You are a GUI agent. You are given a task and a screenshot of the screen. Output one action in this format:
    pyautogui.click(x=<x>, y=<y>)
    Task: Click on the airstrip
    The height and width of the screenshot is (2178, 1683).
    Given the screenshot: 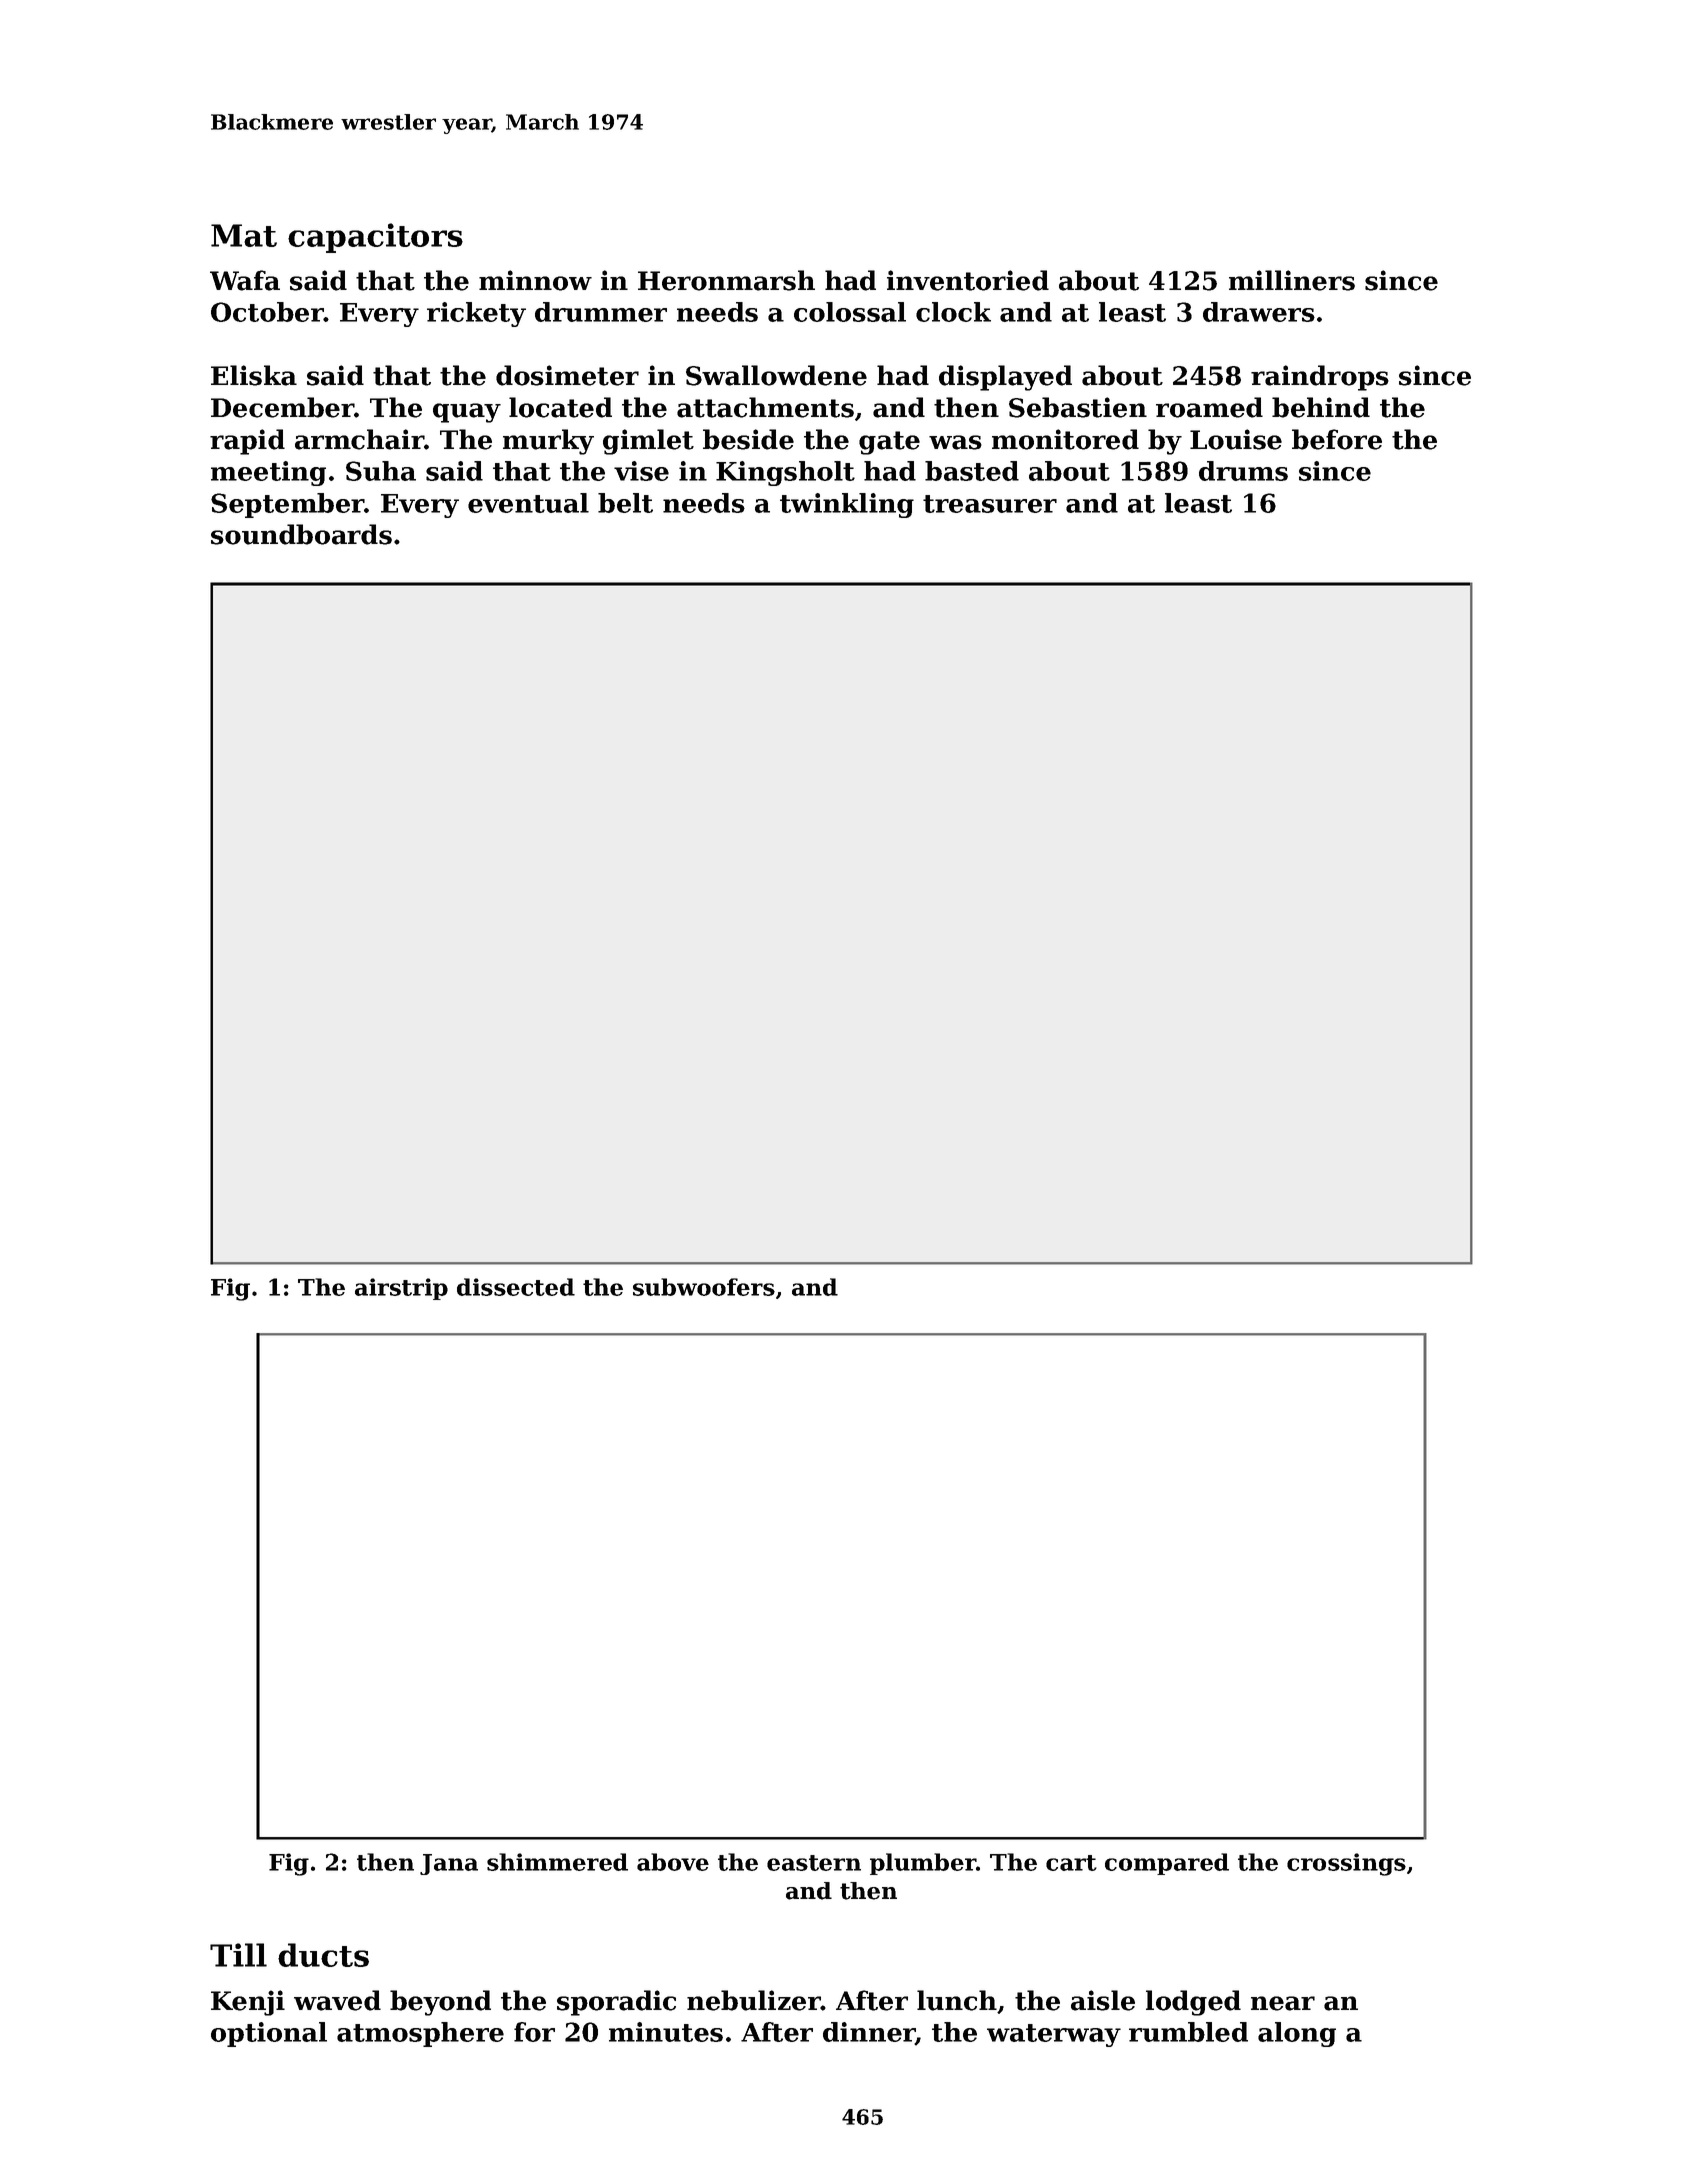 What is the action you would take?
    pyautogui.click(x=401, y=1289)
